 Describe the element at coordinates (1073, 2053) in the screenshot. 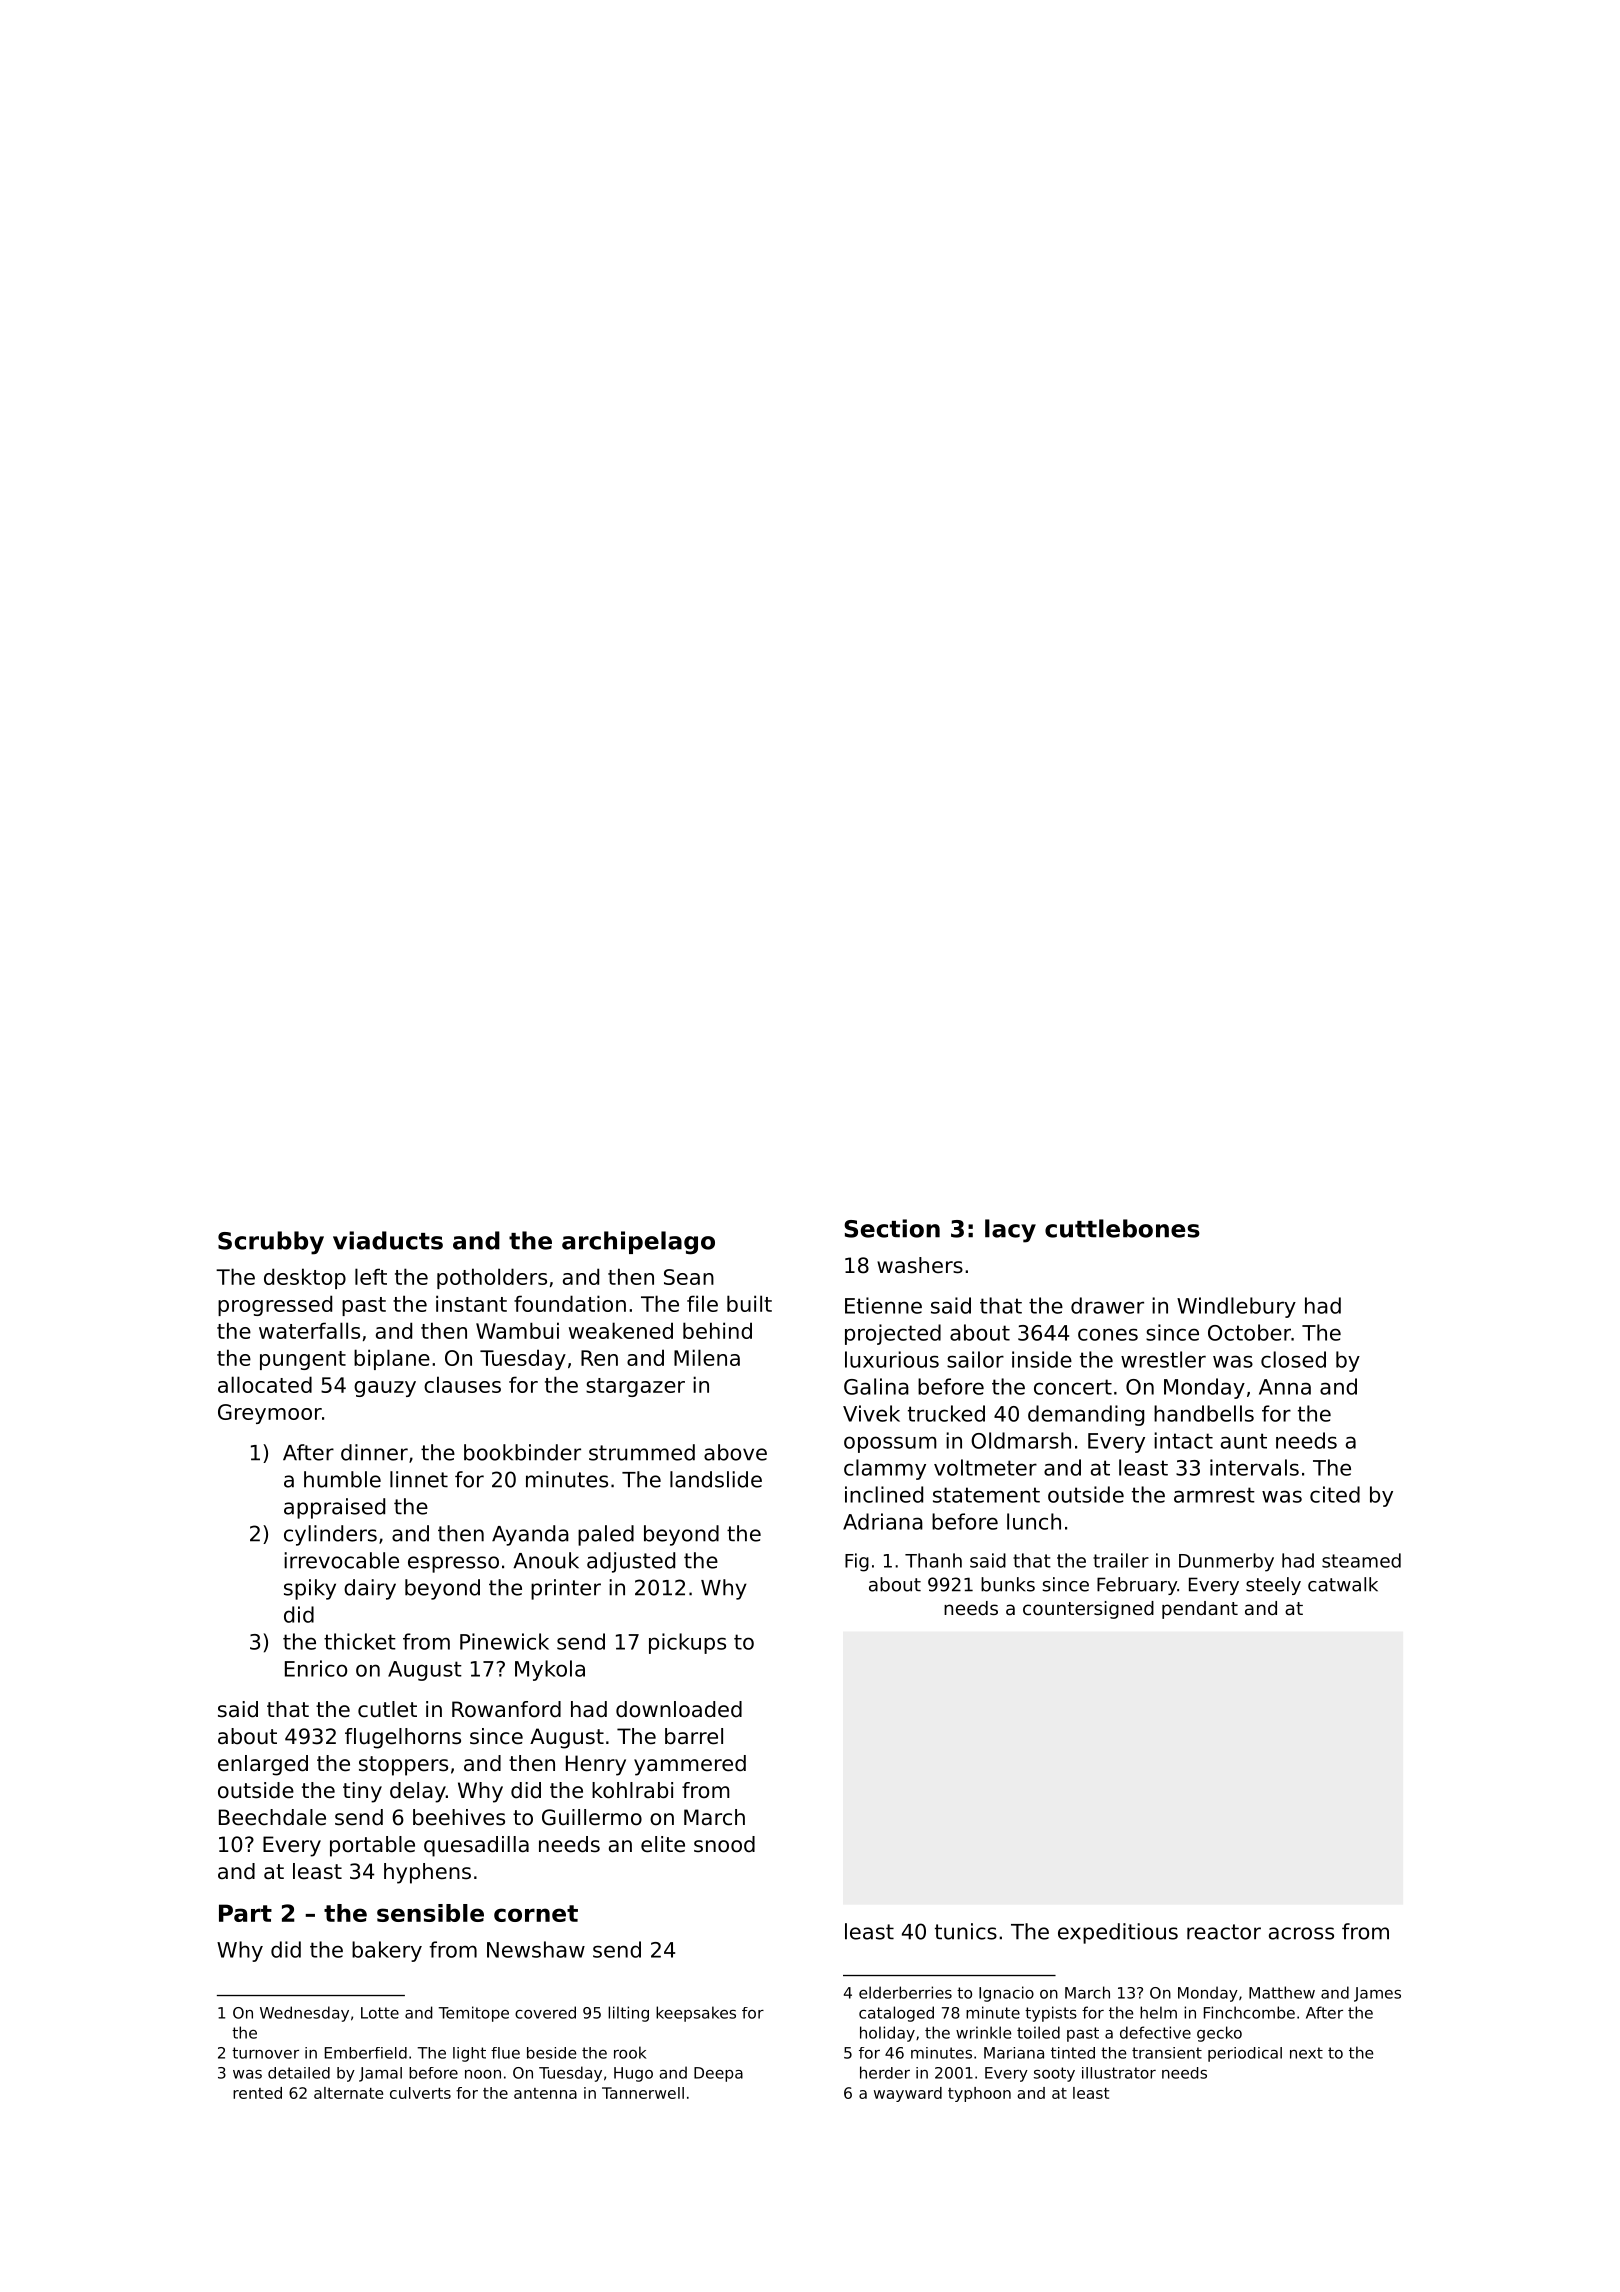

I see `tinted` at that location.
